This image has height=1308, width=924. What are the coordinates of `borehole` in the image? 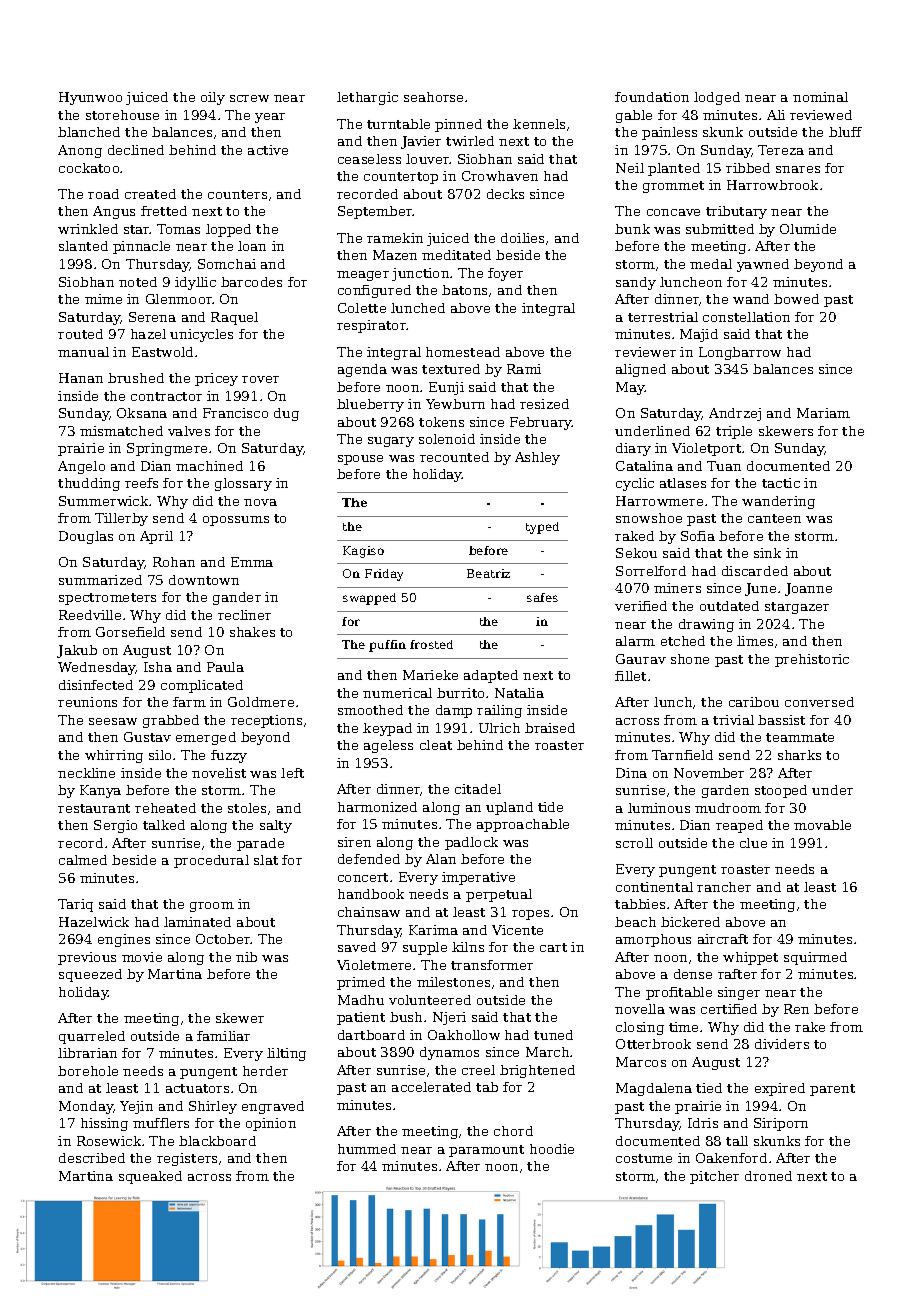 It's located at (88, 1071).
